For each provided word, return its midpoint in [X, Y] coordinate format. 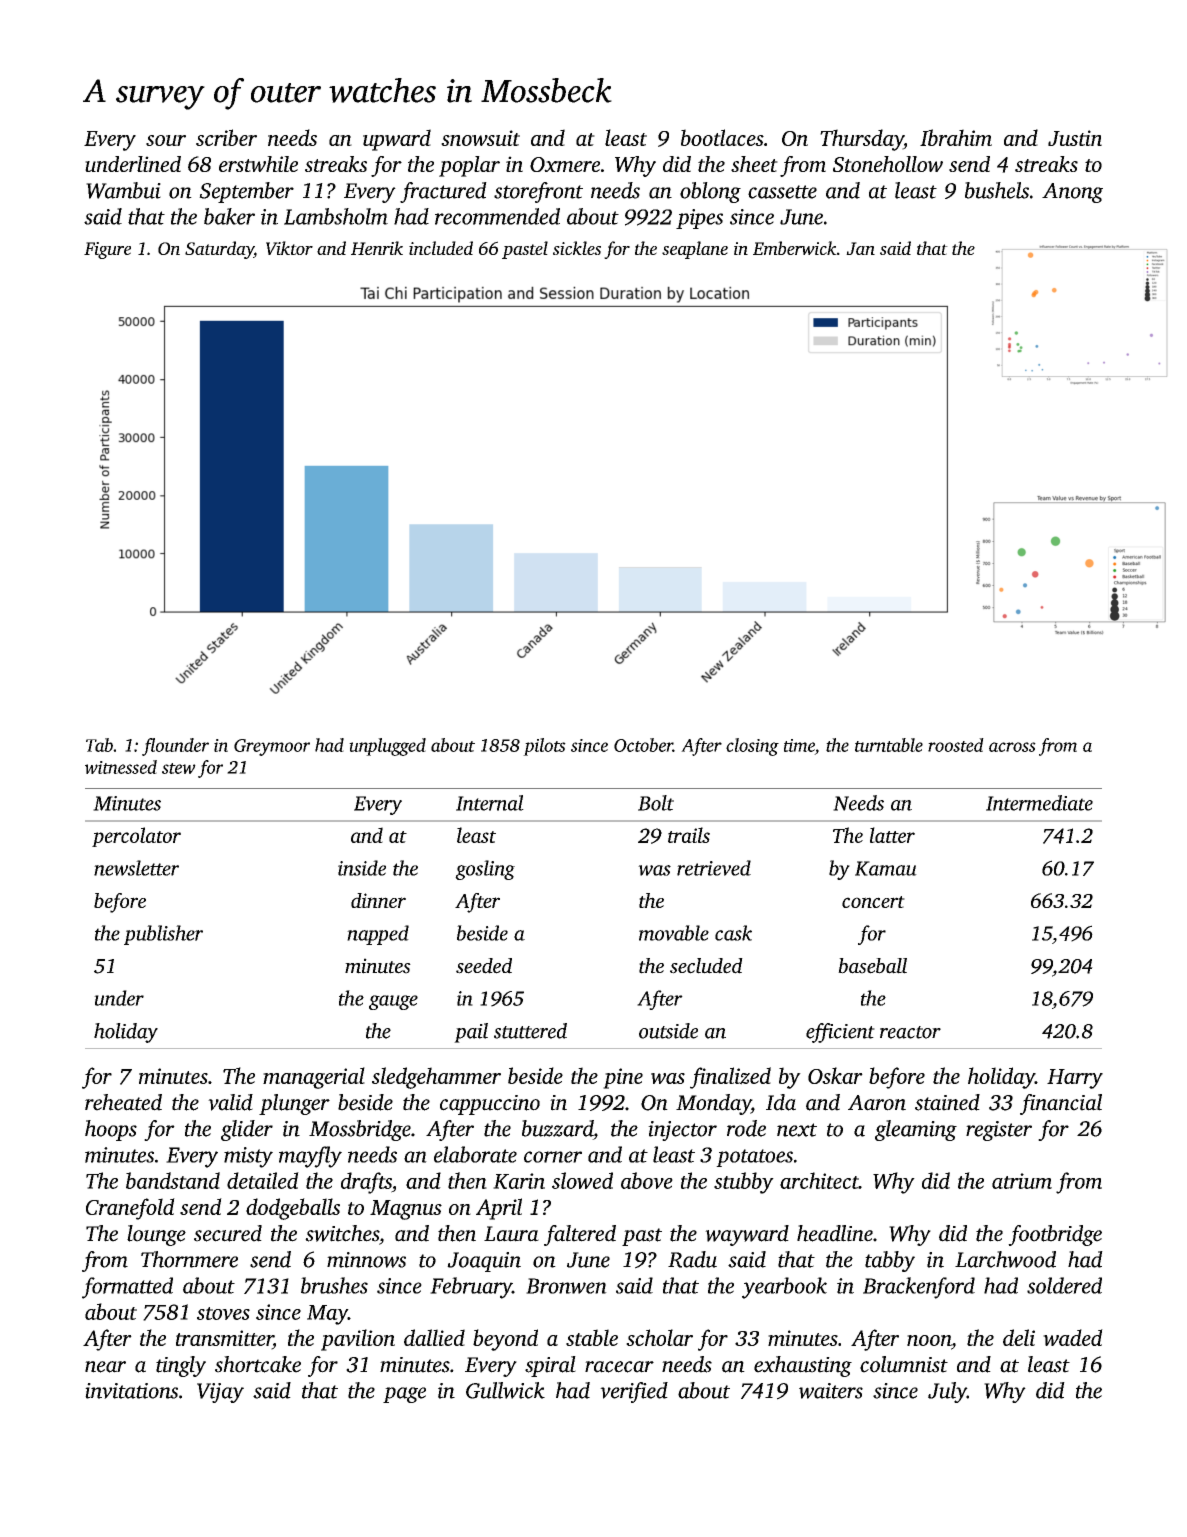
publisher [163, 935]
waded [1073, 1337]
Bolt [656, 803]
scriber [226, 137]
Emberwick [795, 248]
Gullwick [505, 1390]
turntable [889, 745]
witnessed [121, 767]
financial [1061, 1104]
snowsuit [480, 138]
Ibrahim [956, 137]
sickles [577, 248]
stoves [223, 1313]
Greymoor [272, 747]
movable [674, 933]
